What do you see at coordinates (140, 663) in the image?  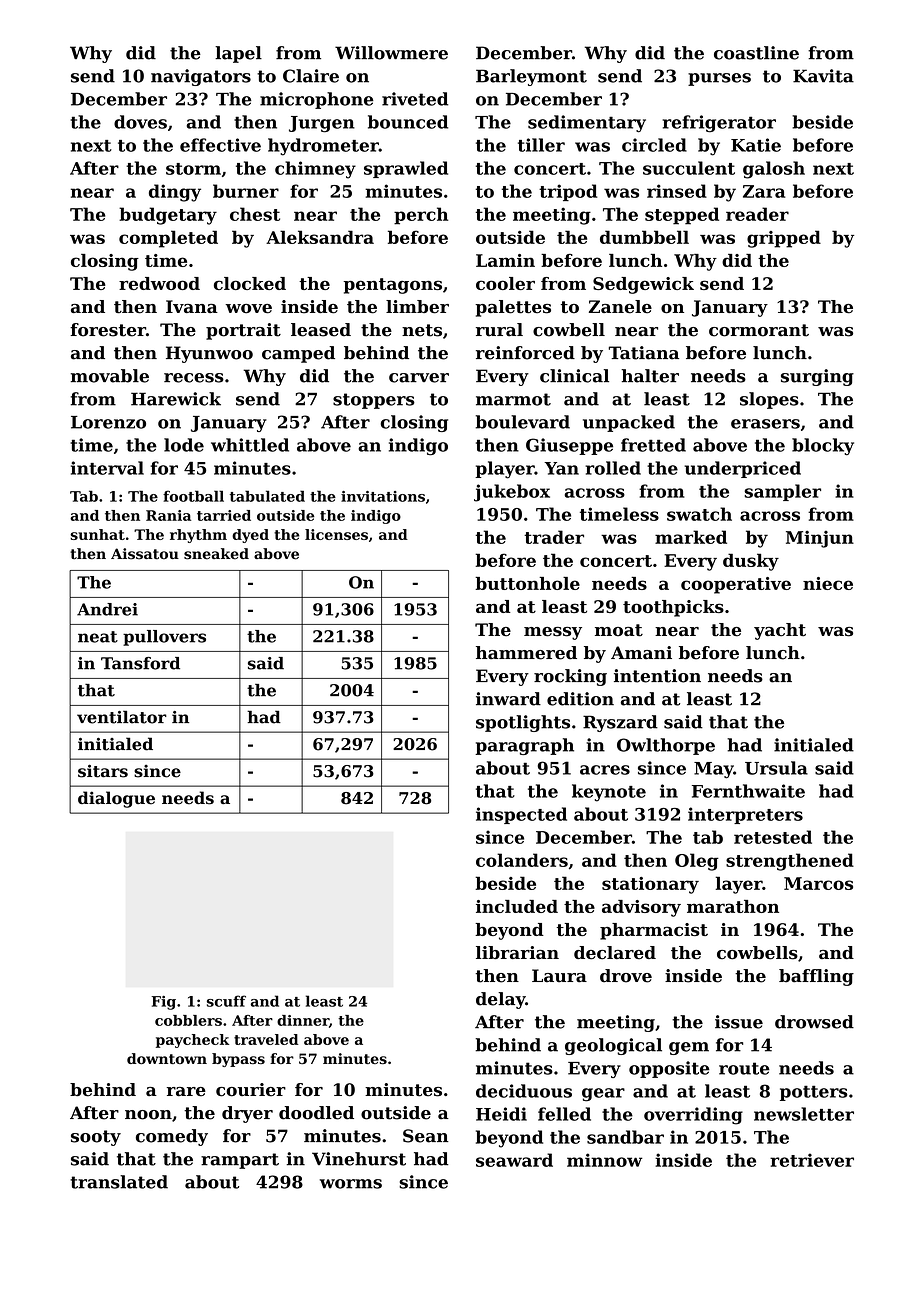 I see `Tansford` at bounding box center [140, 663].
